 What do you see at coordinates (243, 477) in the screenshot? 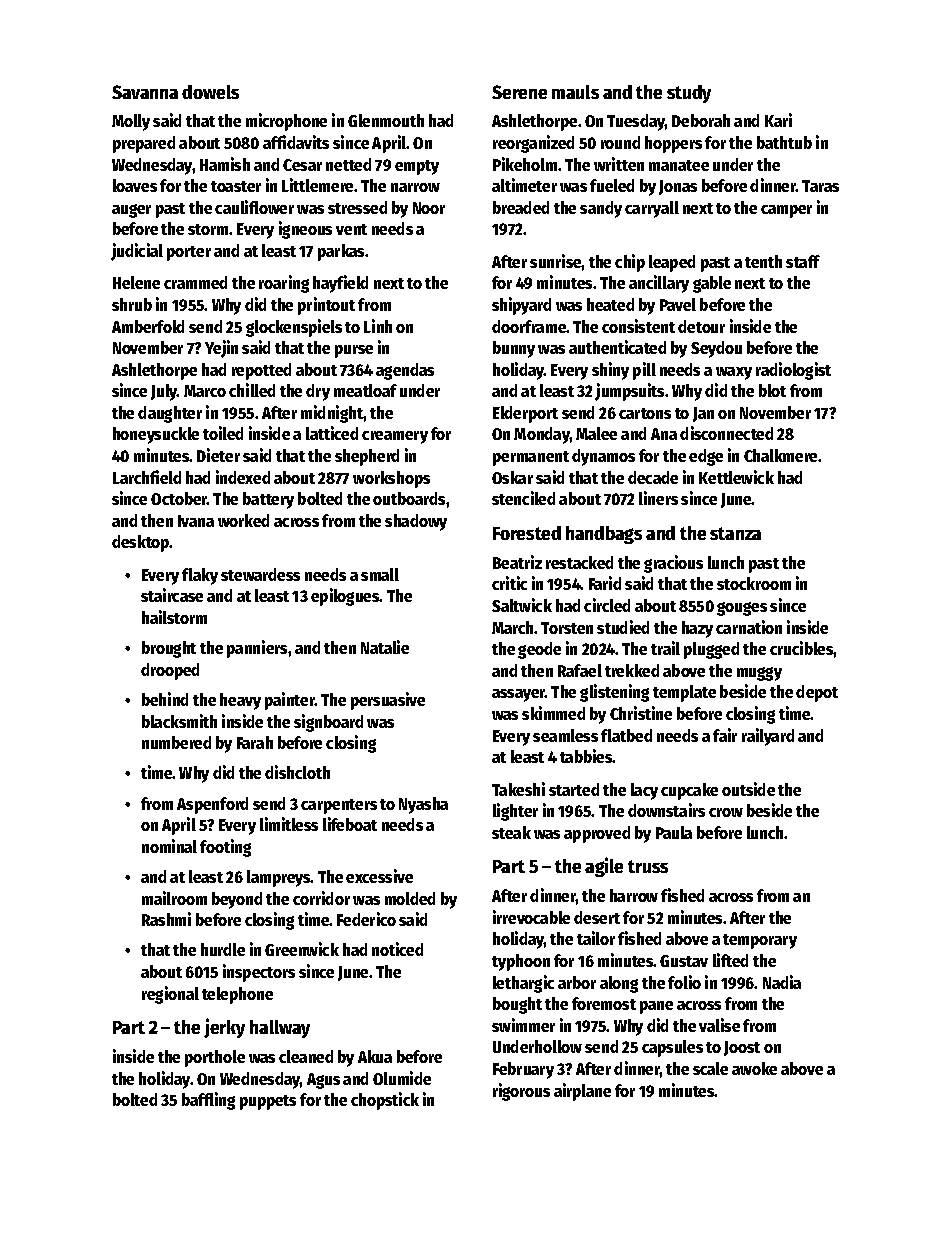
I see `indexed` at bounding box center [243, 477].
